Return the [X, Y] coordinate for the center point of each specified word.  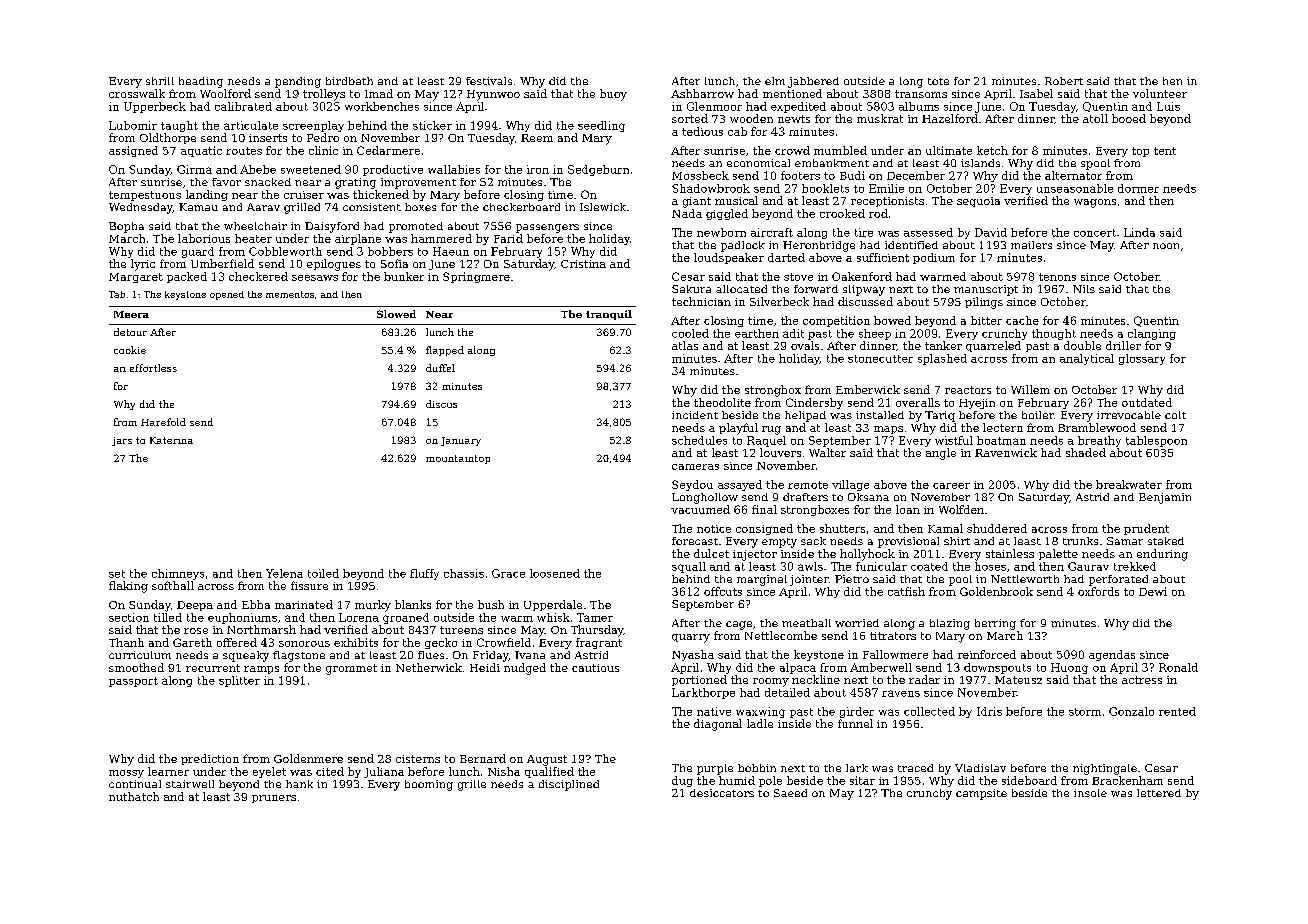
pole [770, 781]
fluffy [424, 574]
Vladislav [980, 768]
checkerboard [521, 207]
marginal [762, 580]
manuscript [986, 290]
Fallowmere [895, 654]
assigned [133, 151]
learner [168, 771]
